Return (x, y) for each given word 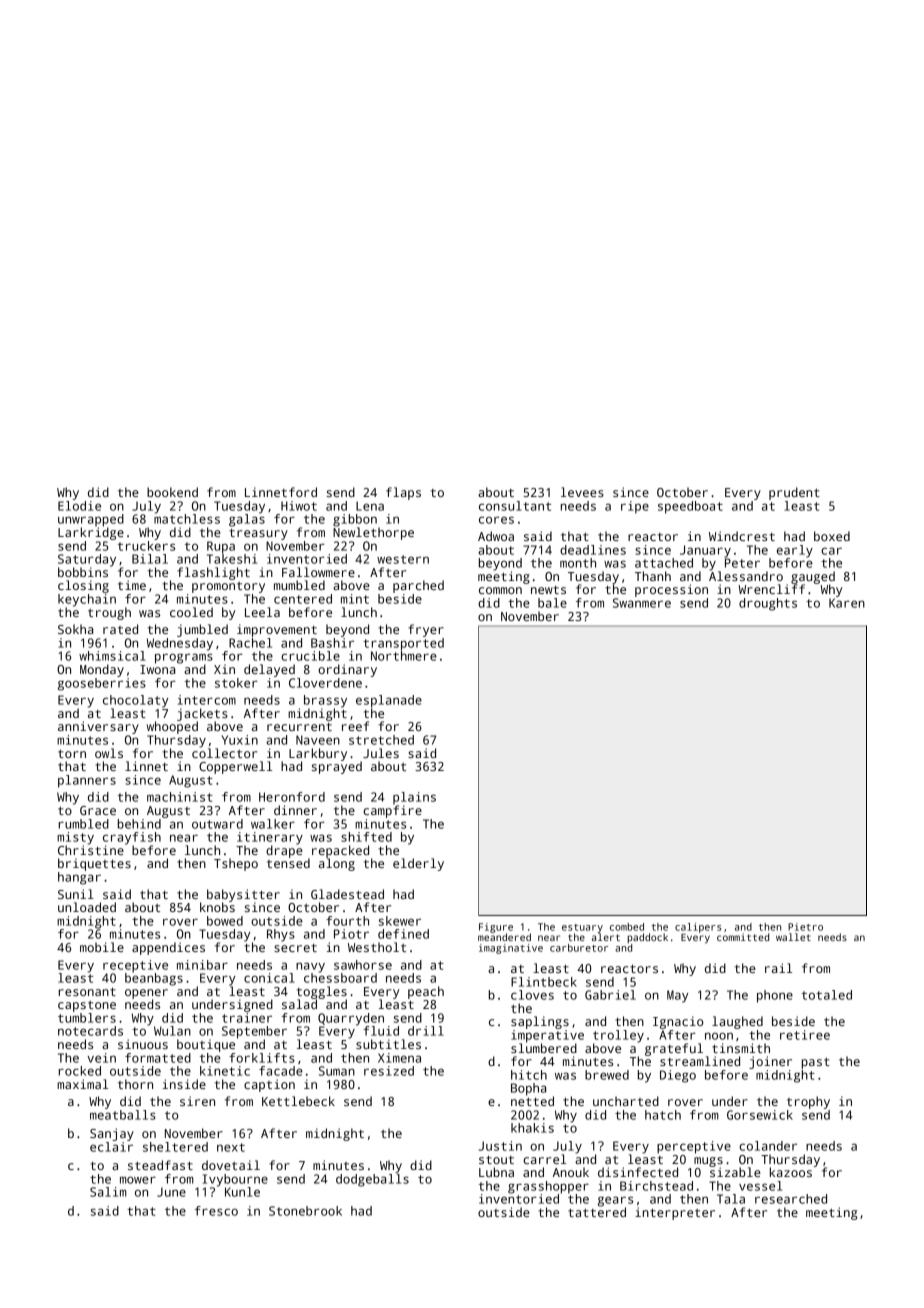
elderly (418, 864)
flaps (403, 493)
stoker (236, 683)
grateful (674, 1049)
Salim (108, 1192)
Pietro (805, 927)
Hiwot (299, 506)
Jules (381, 753)
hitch (529, 1075)
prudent (794, 493)
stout (496, 1159)
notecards (90, 1031)
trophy (808, 1102)
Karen (847, 603)
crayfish (132, 838)
